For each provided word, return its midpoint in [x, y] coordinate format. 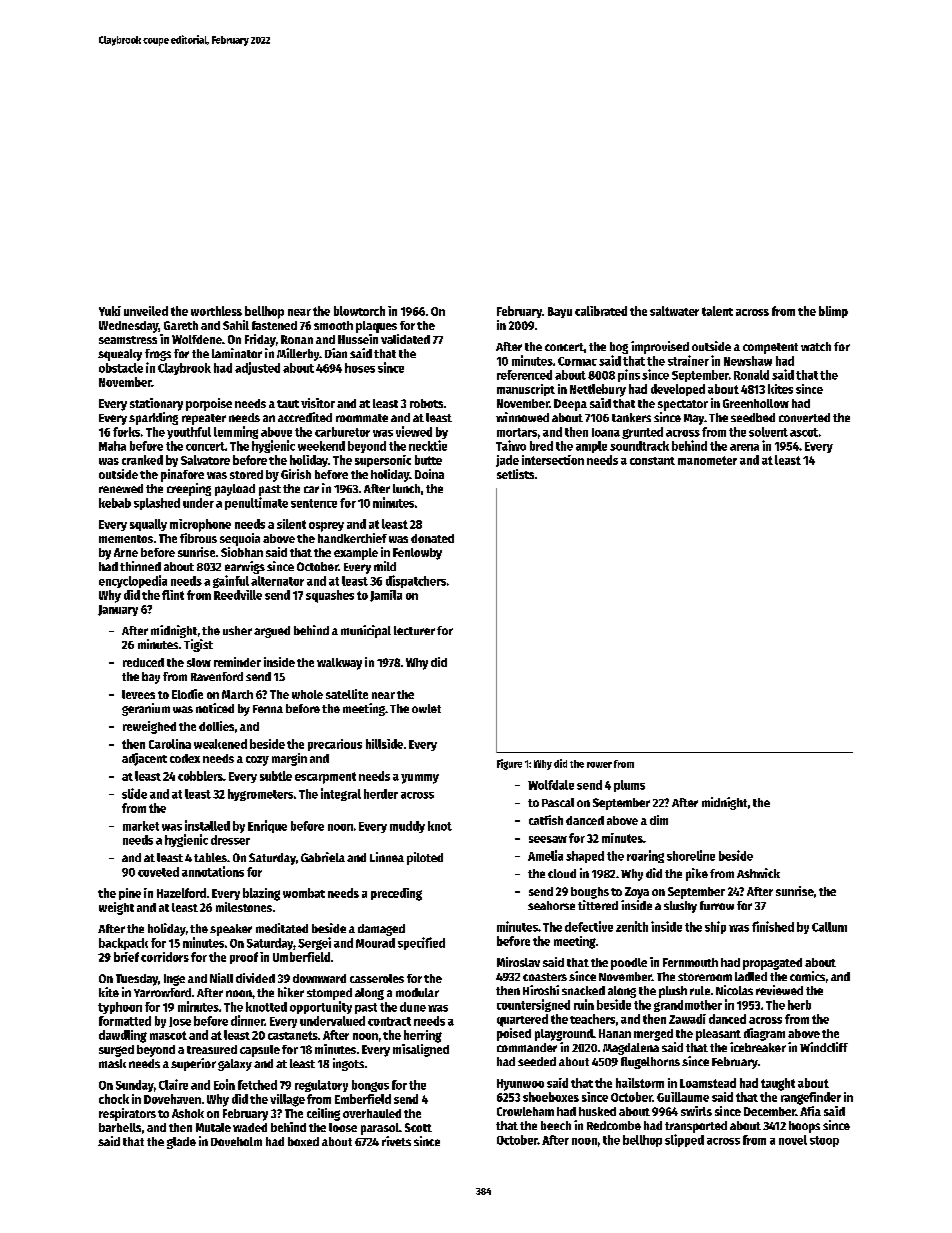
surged [116, 1051]
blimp [833, 312]
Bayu [560, 312]
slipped [684, 1140]
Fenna [268, 709]
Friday [260, 340]
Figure [509, 764]
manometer [707, 460]
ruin [584, 1004]
